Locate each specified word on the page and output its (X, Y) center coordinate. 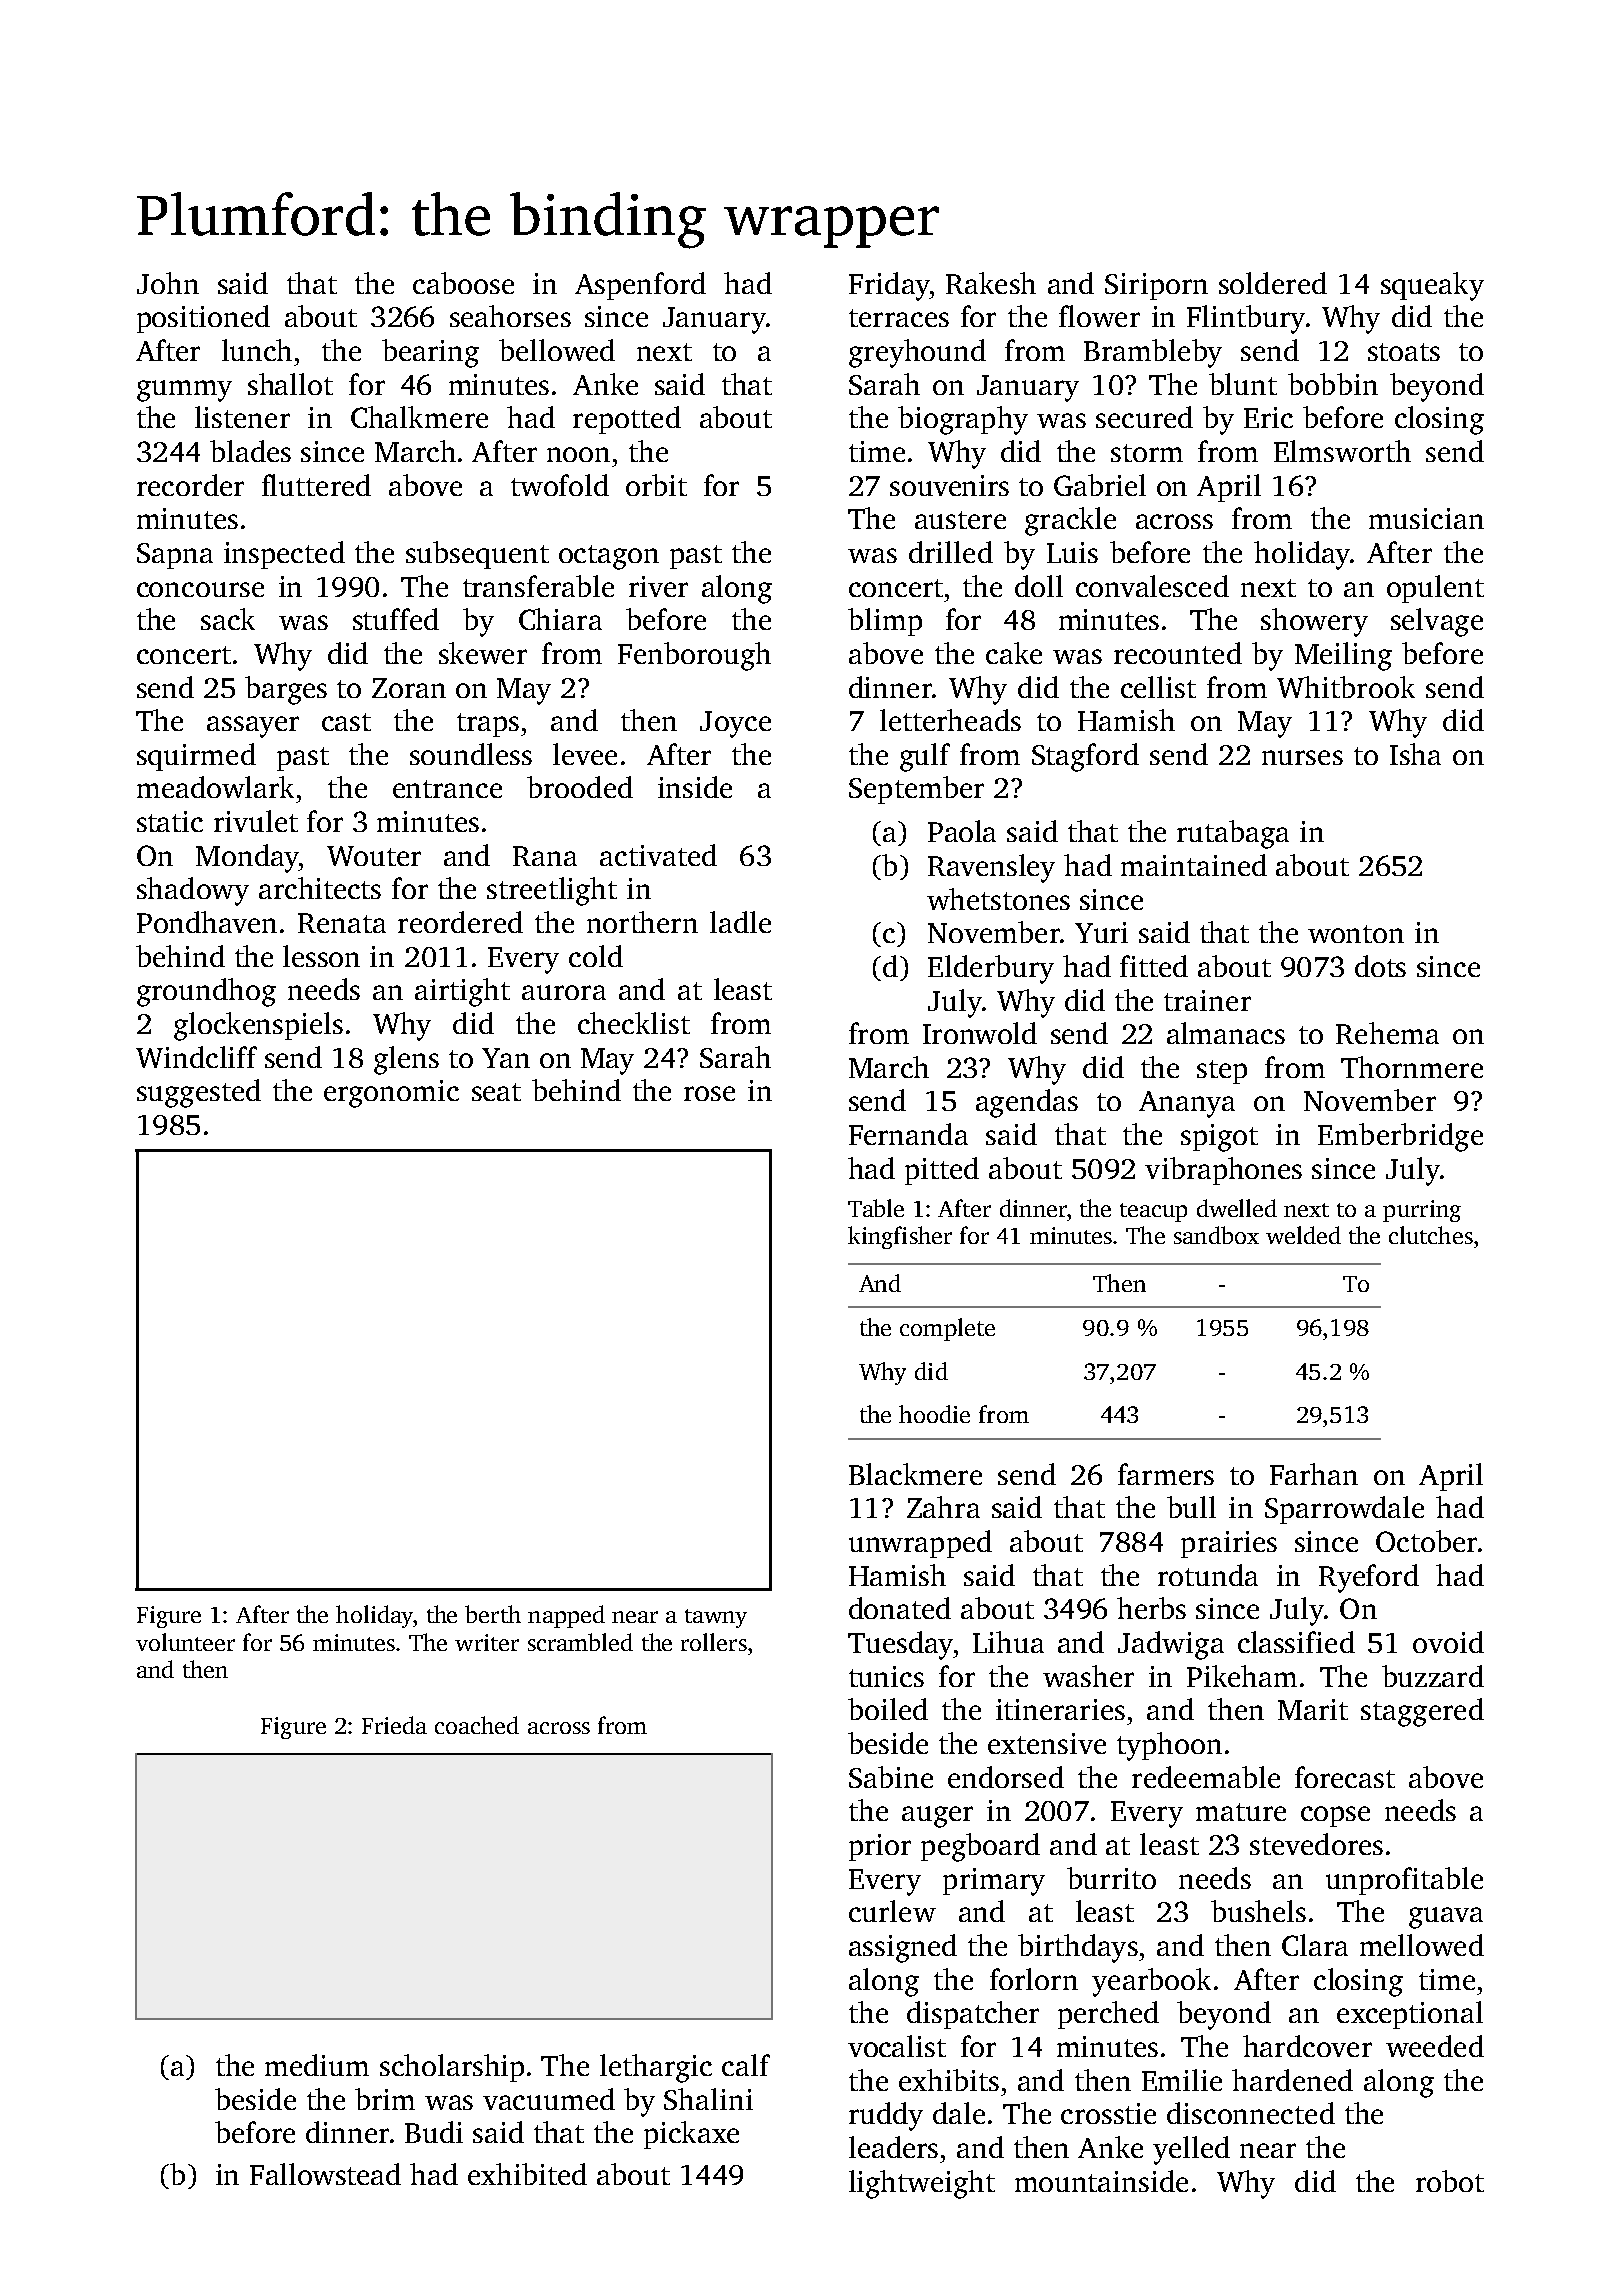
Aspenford (640, 286)
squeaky (1432, 286)
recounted (1178, 653)
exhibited (527, 2174)
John (168, 283)
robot (1450, 2181)
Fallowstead (325, 2174)
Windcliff (196, 1057)
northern (642, 922)
